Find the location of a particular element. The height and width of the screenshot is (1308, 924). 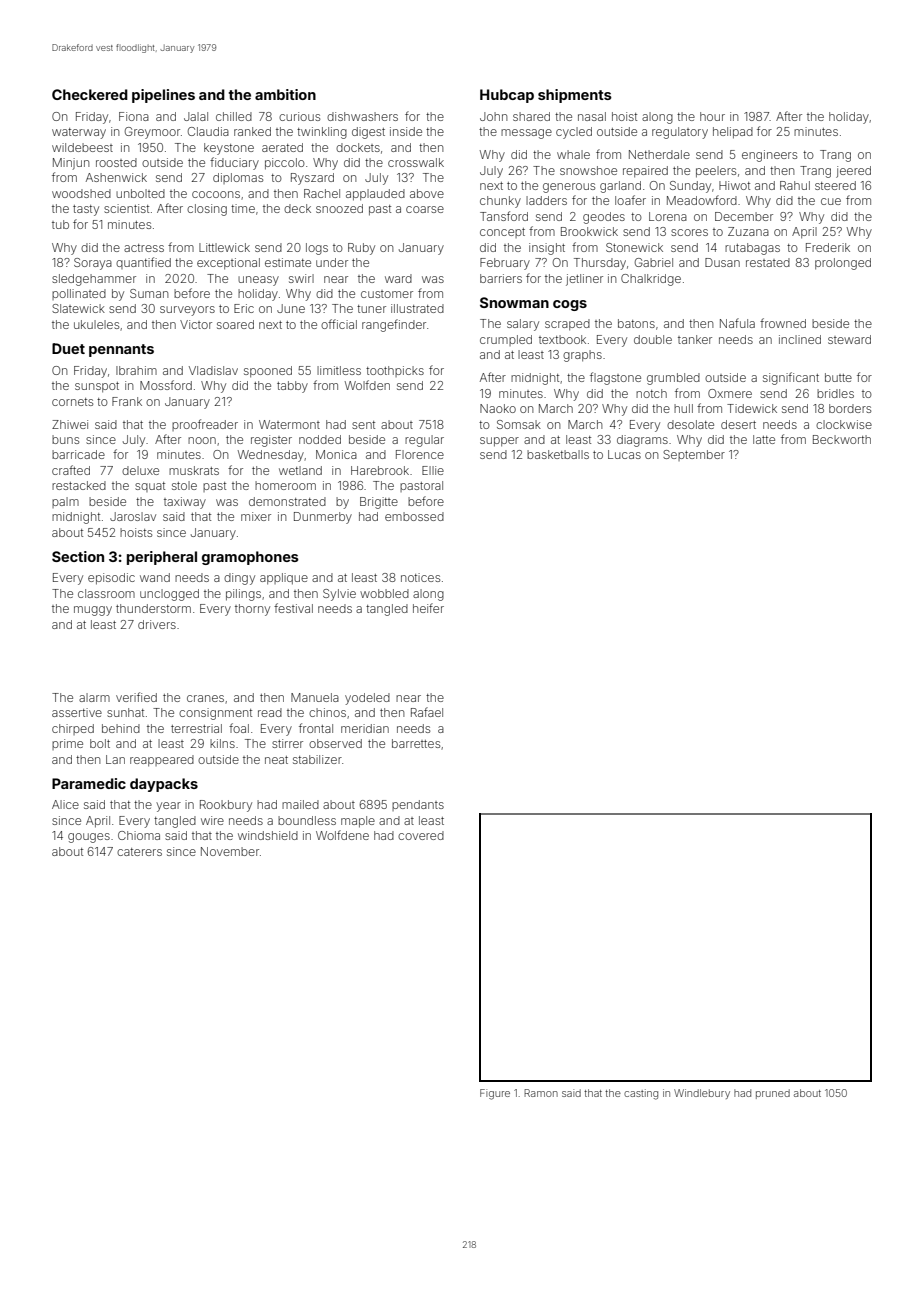

squat is located at coordinates (150, 487).
